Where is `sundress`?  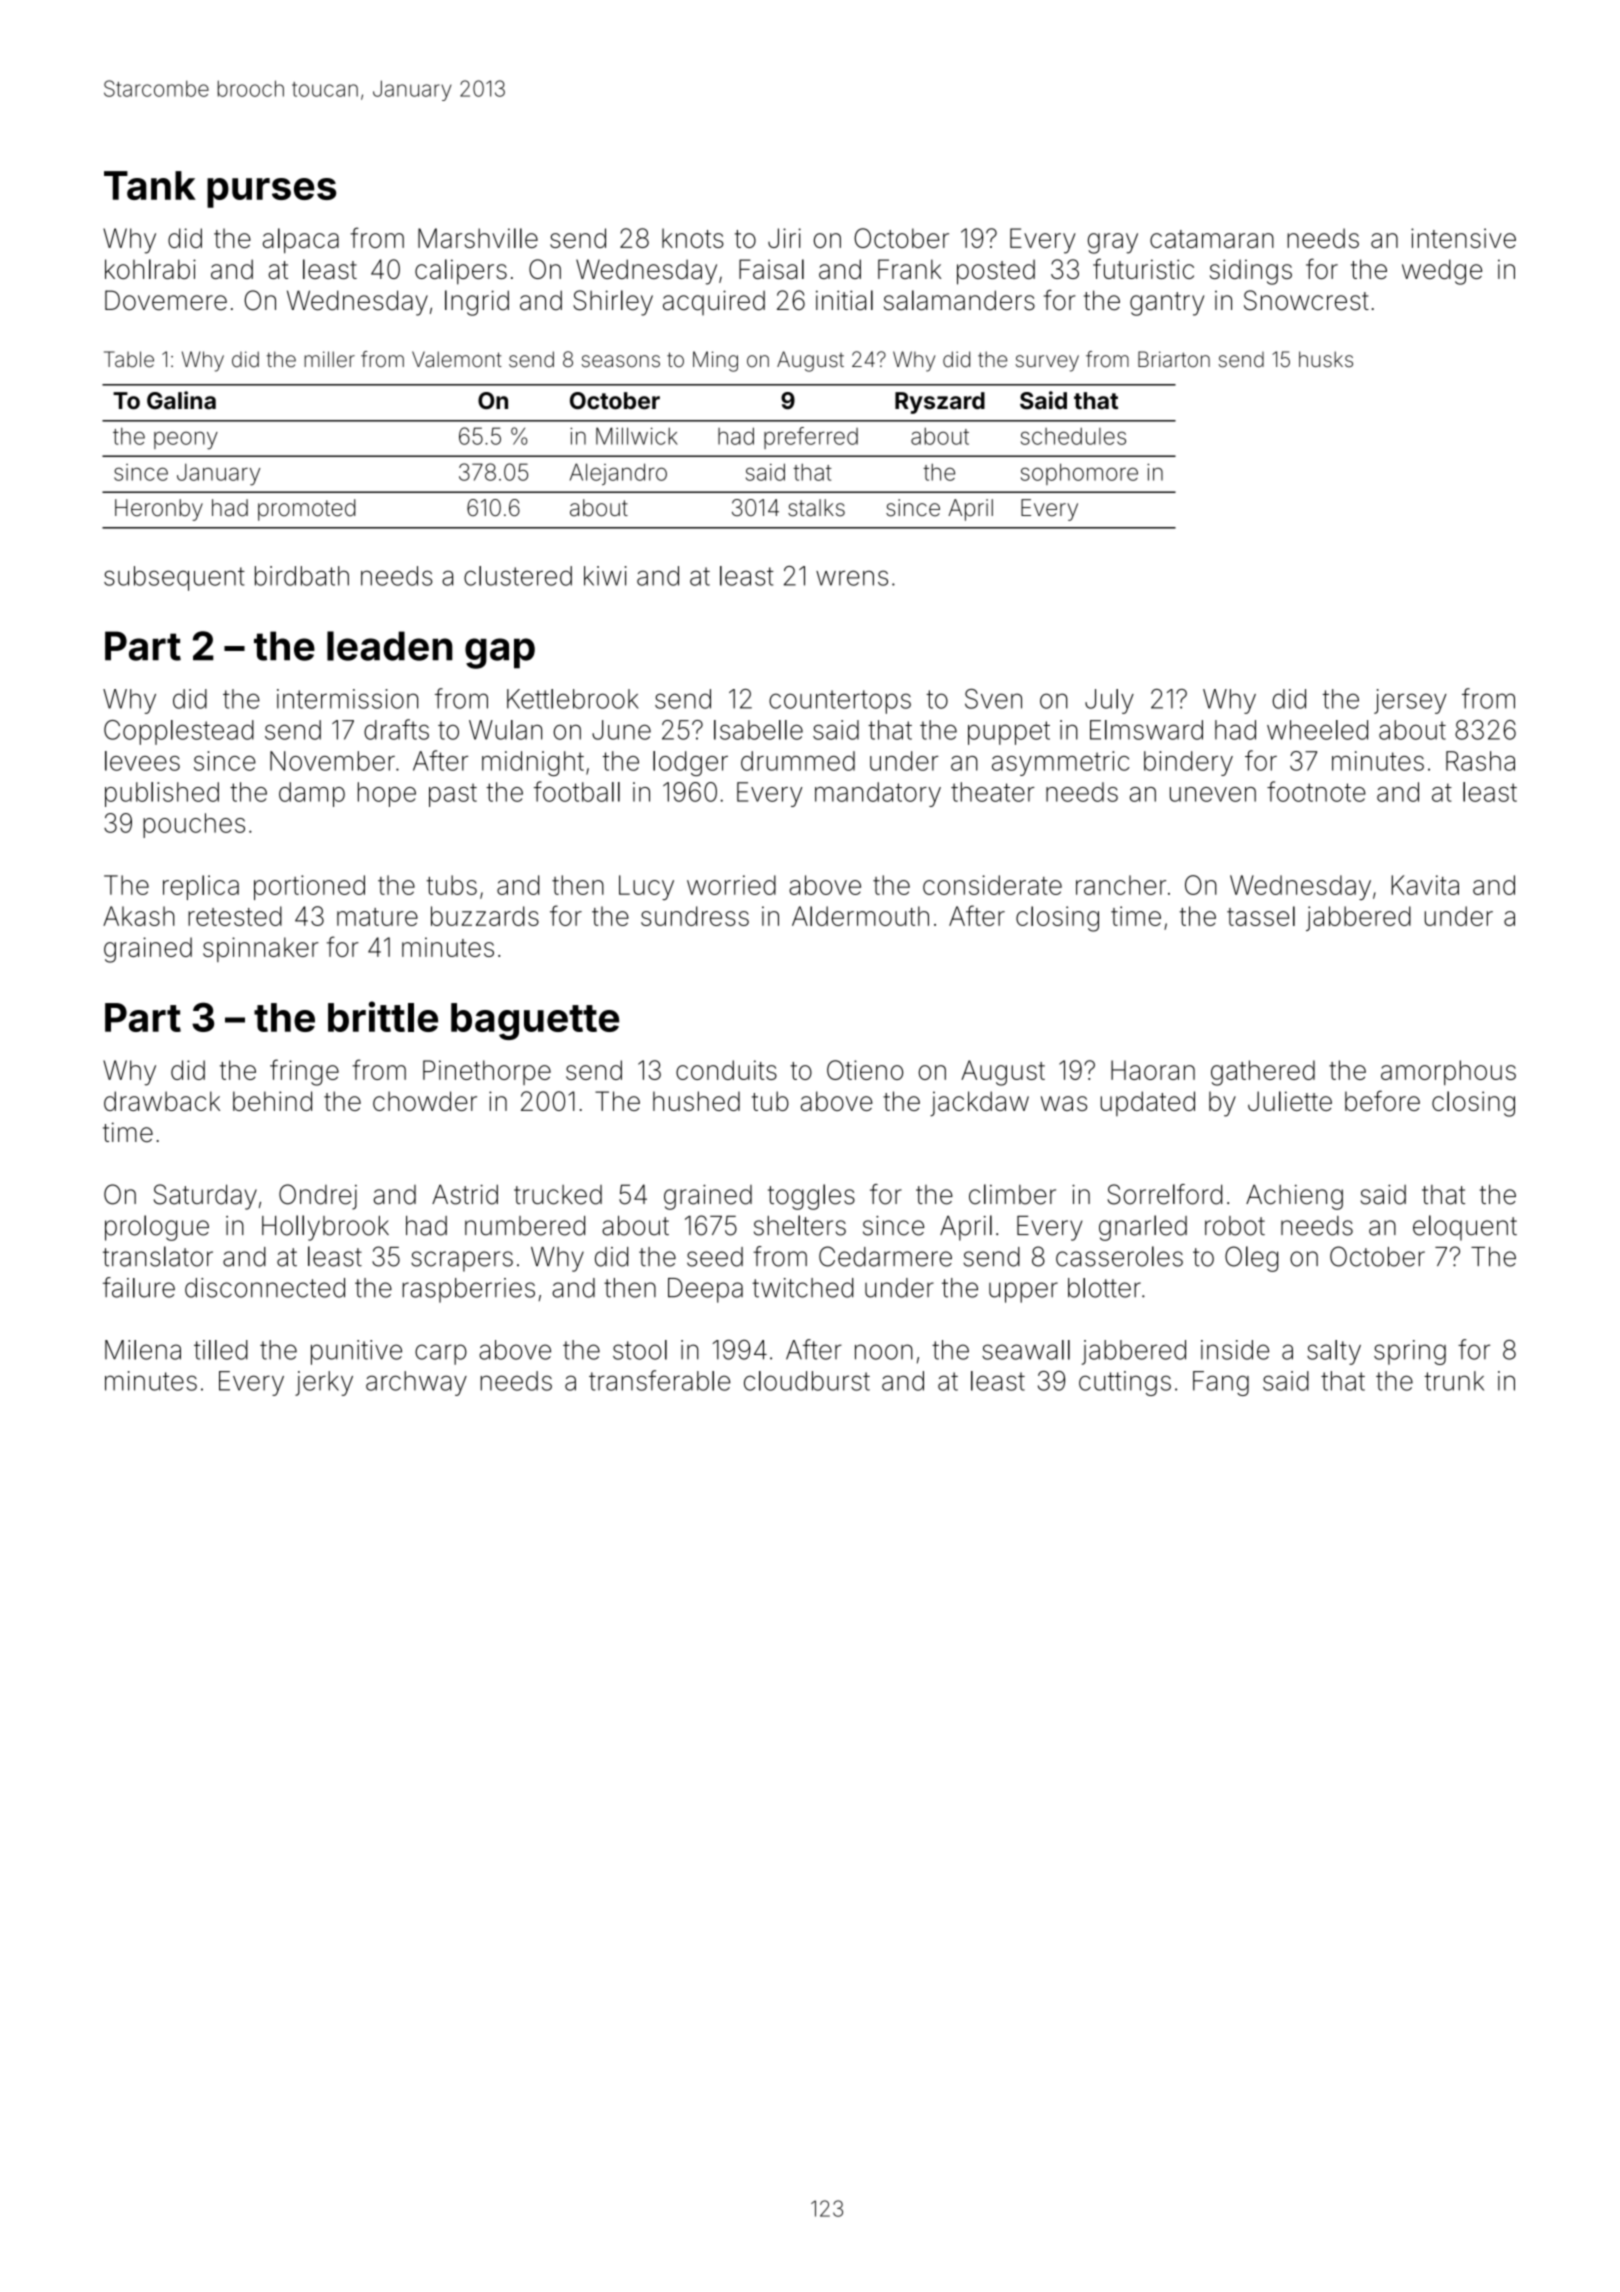 sundress is located at coordinates (695, 916).
